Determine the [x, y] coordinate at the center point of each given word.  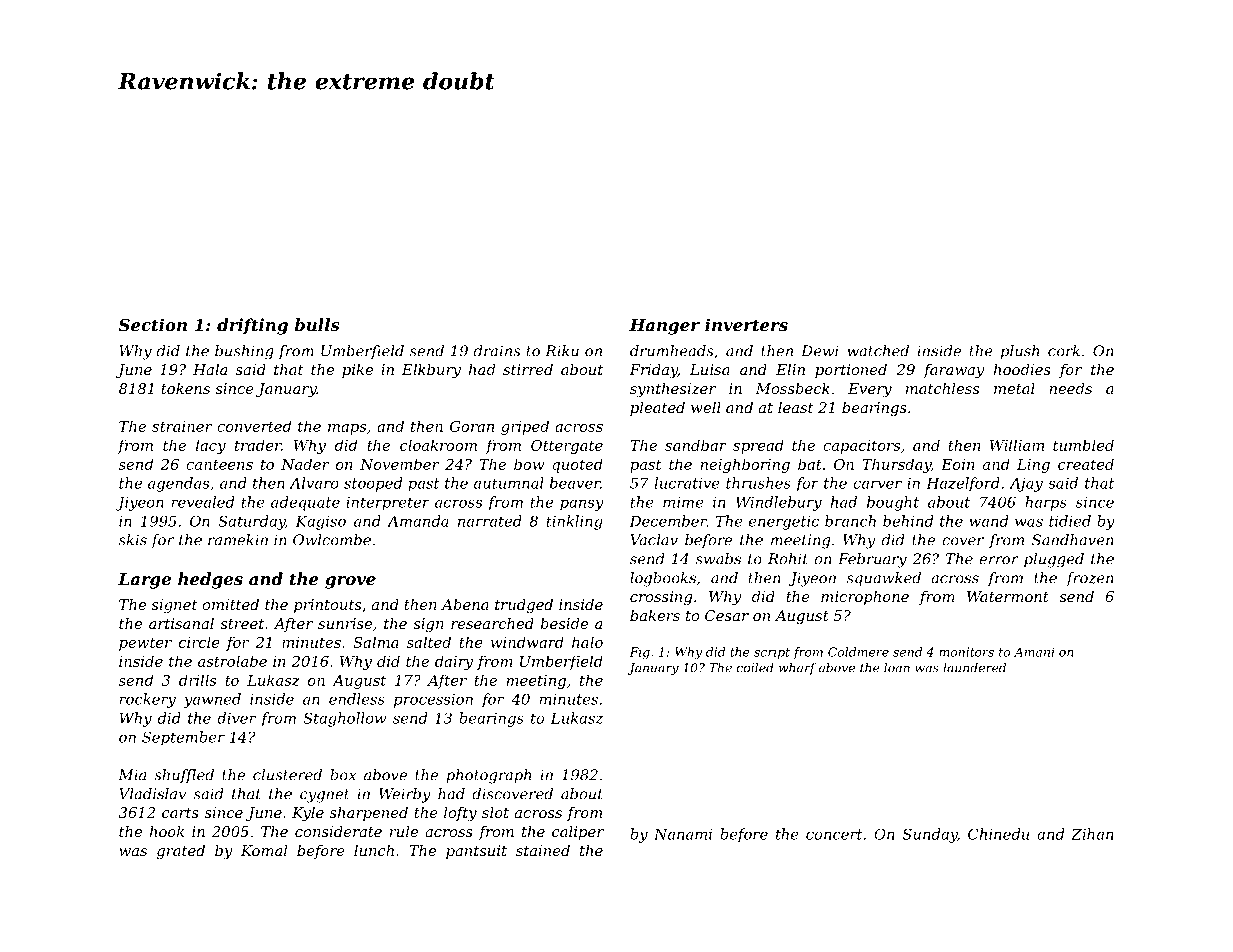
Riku [562, 351]
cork [1064, 351]
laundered [974, 668]
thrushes [758, 483]
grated [181, 852]
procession [433, 701]
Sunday [930, 835]
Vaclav [654, 540]
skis [133, 540]
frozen [1089, 579]
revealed [202, 502]
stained [543, 850]
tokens [185, 388]
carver [877, 485]
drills [197, 680]
